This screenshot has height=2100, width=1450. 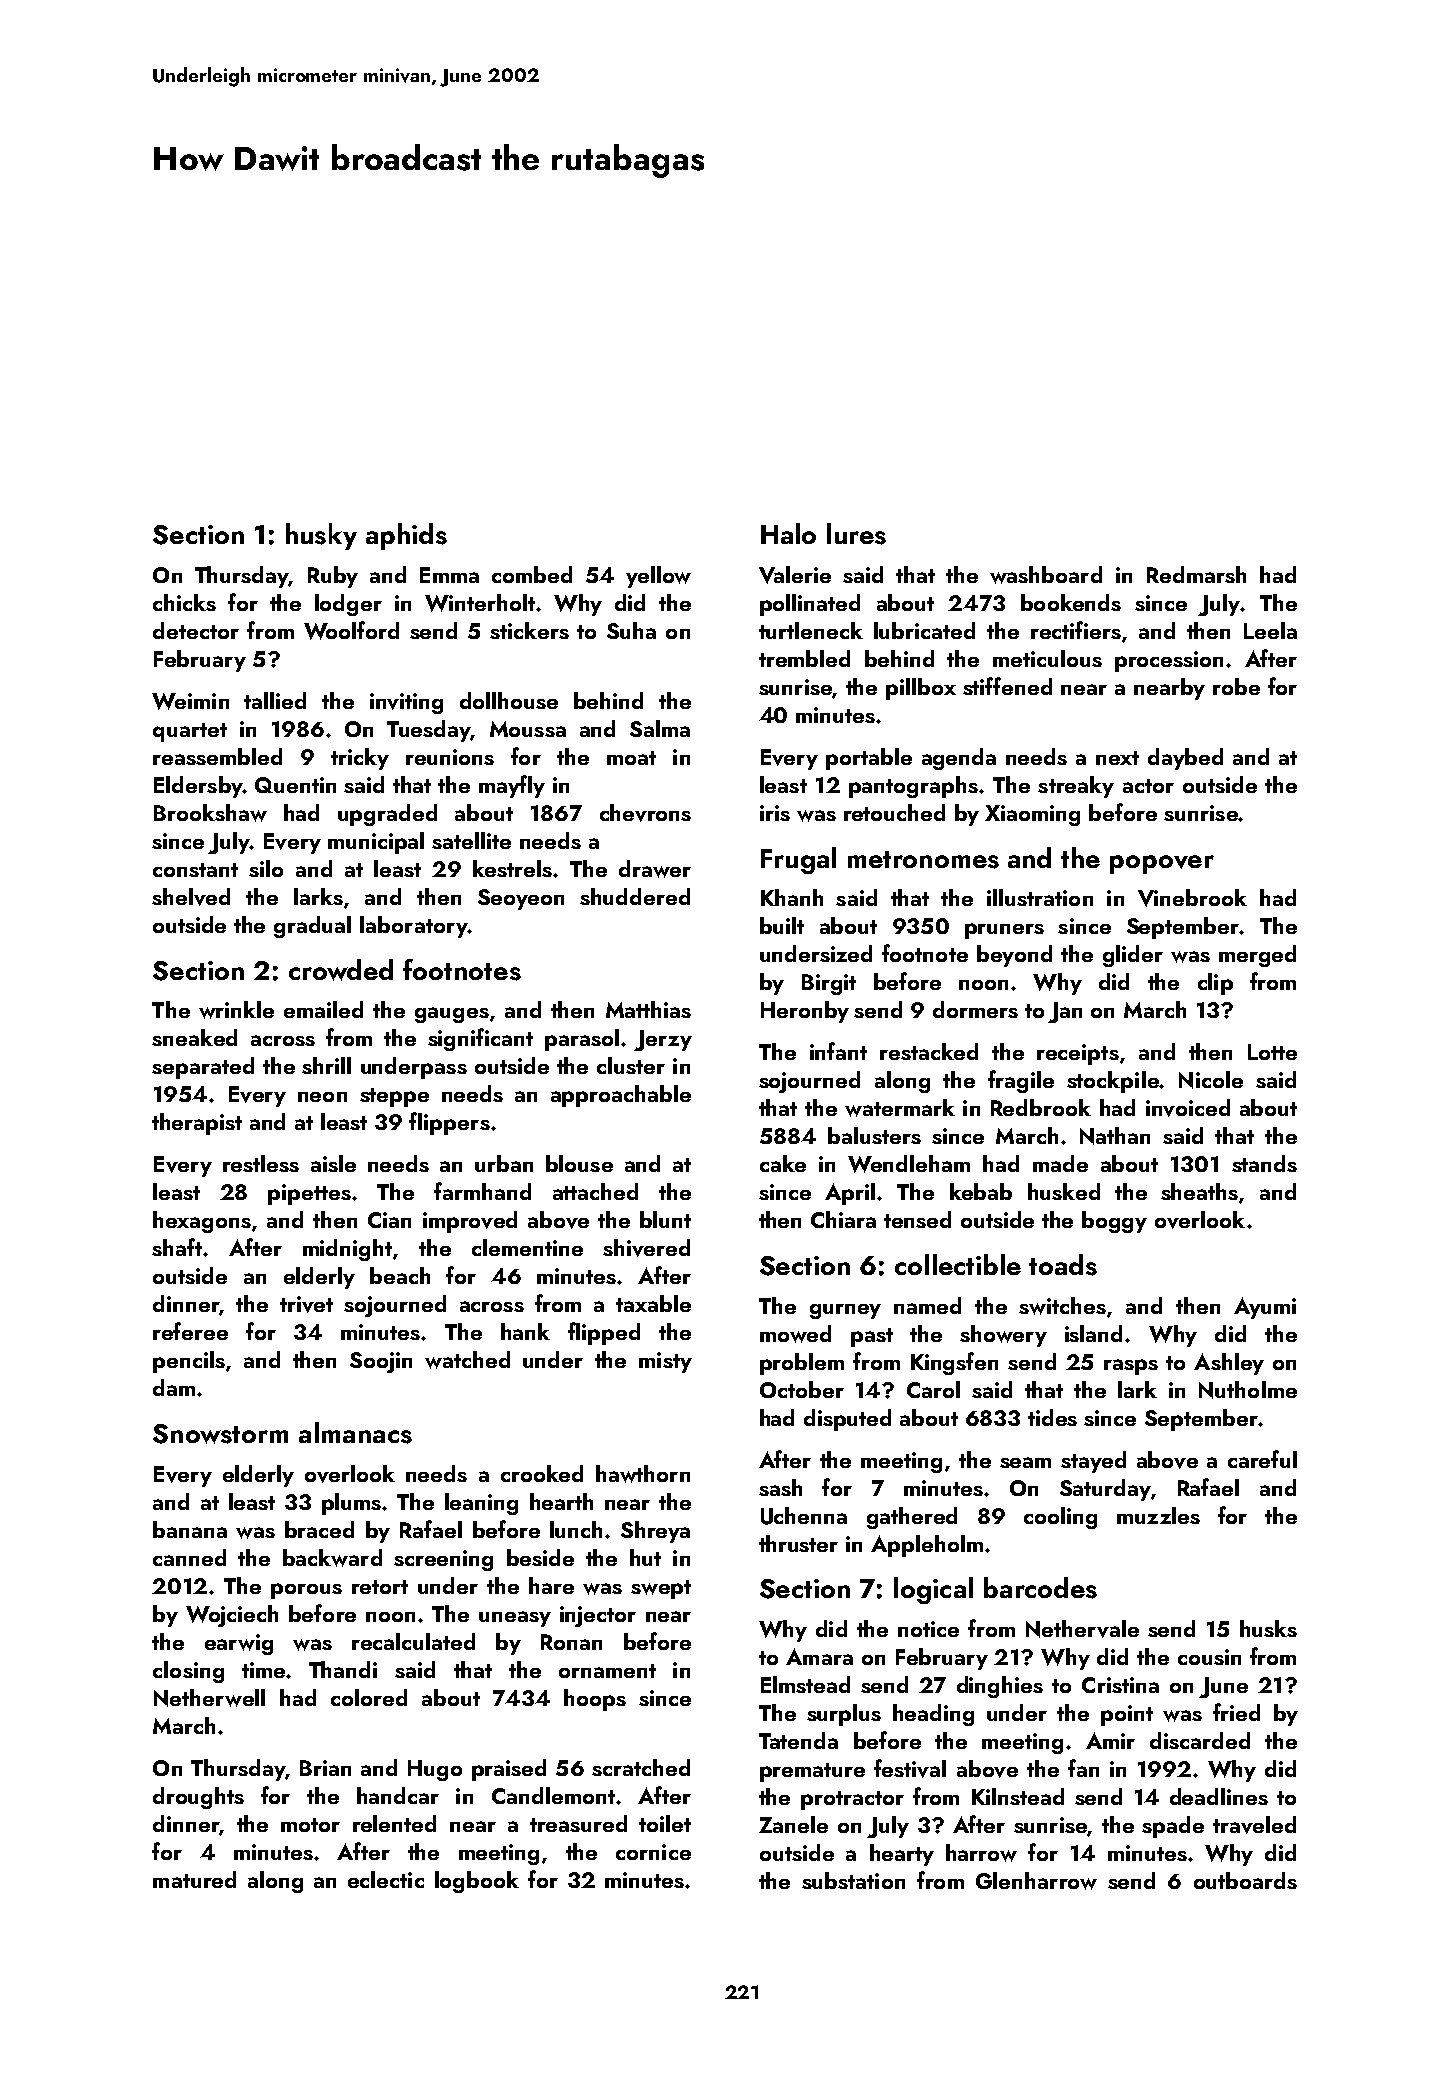 What do you see at coordinates (413, 1641) in the screenshot?
I see `recalculated` at bounding box center [413, 1641].
